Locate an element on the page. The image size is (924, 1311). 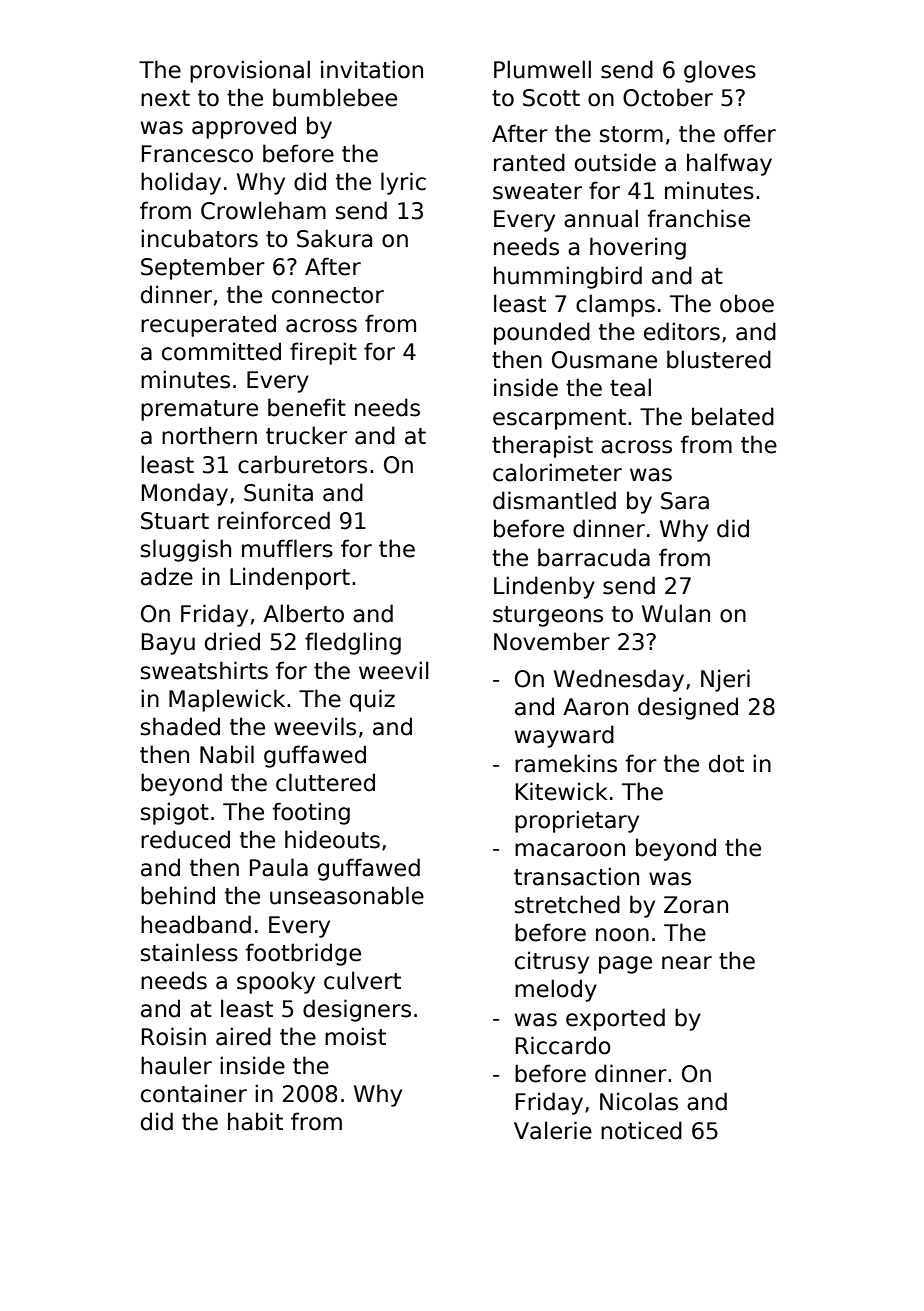
gloves is located at coordinates (720, 71).
